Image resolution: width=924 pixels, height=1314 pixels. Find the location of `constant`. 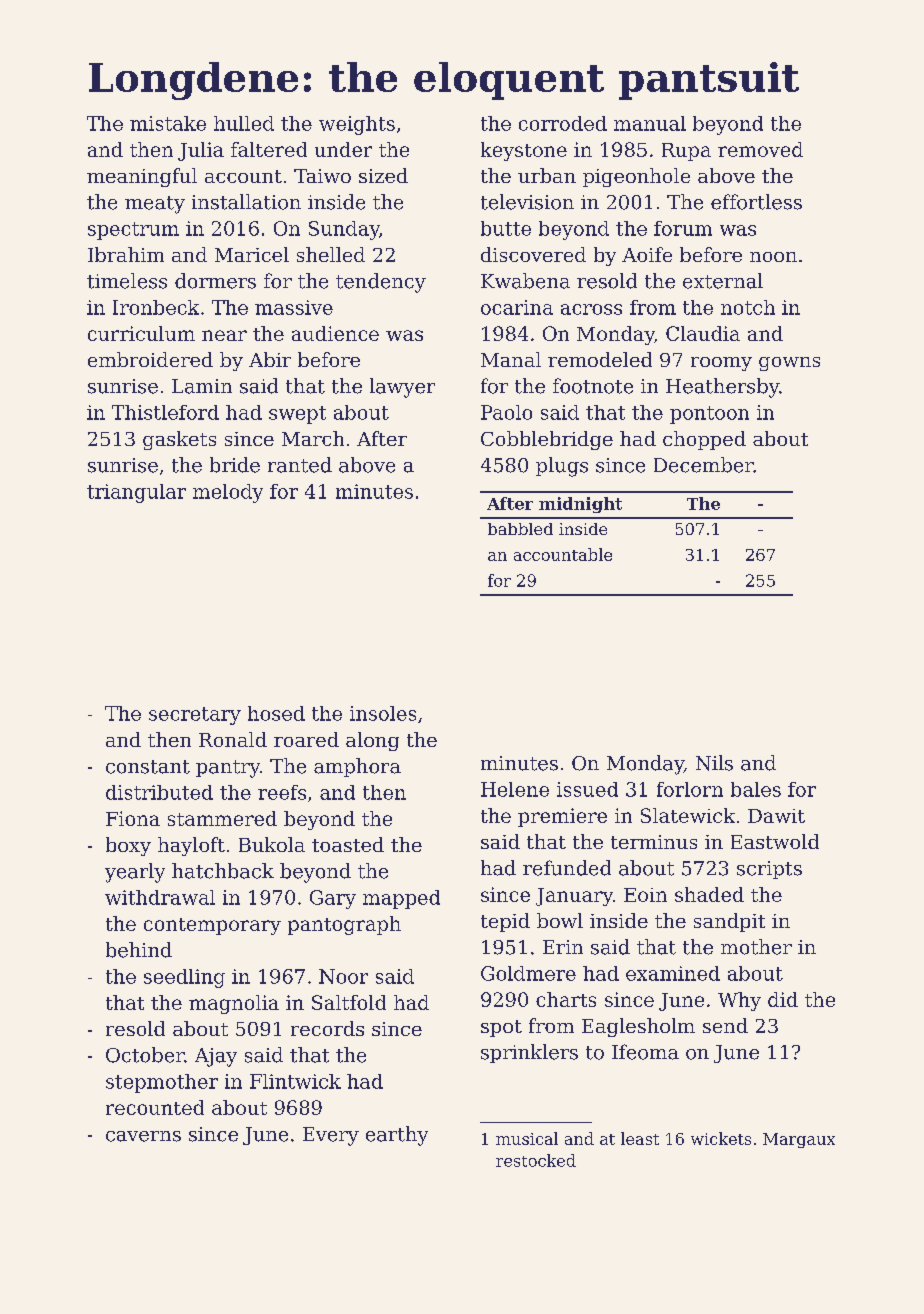

constant is located at coordinates (148, 767).
